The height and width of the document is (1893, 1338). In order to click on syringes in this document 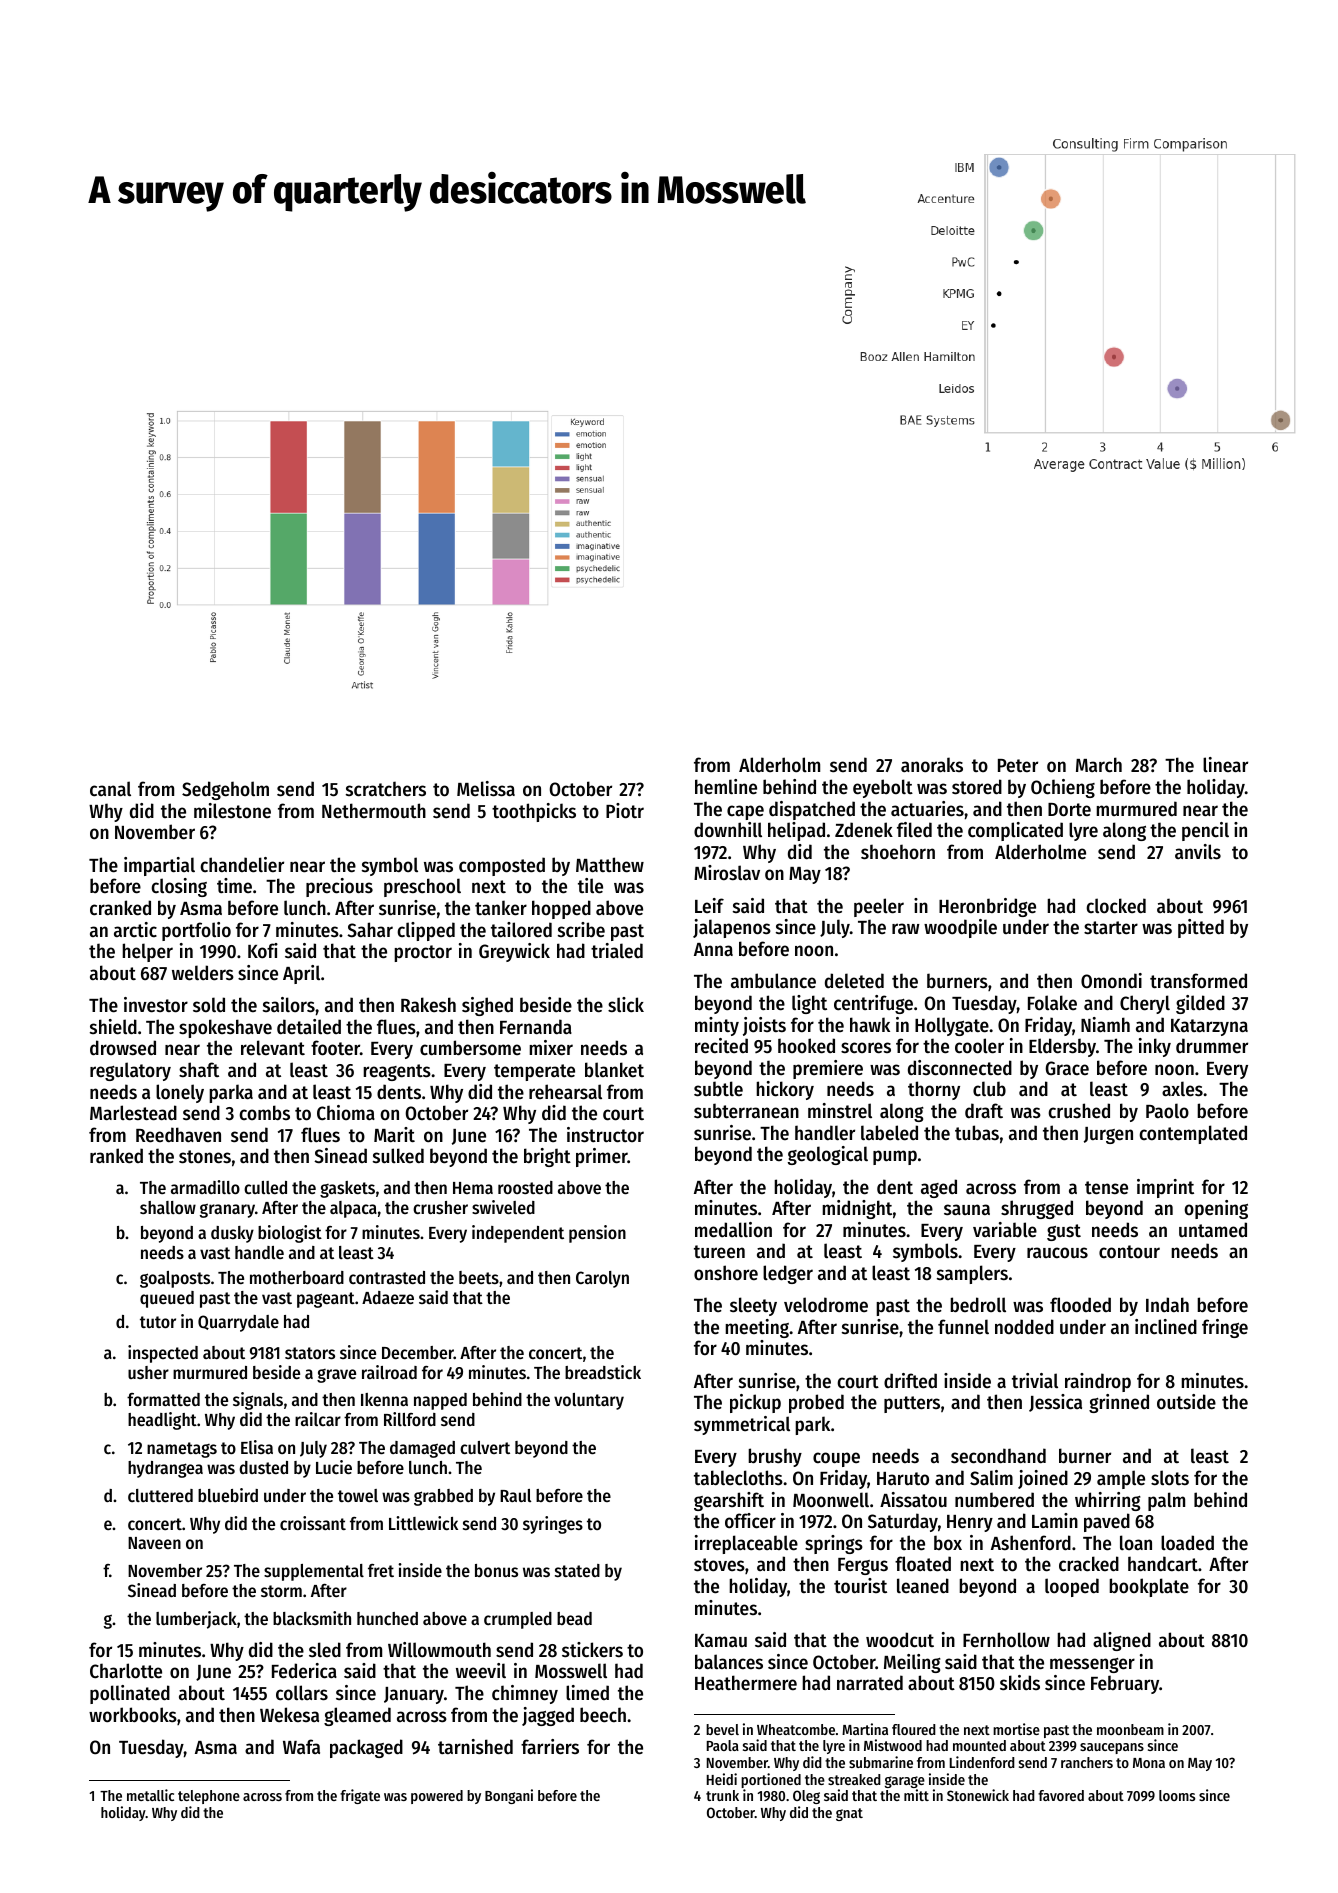, I will do `click(553, 1525)`.
